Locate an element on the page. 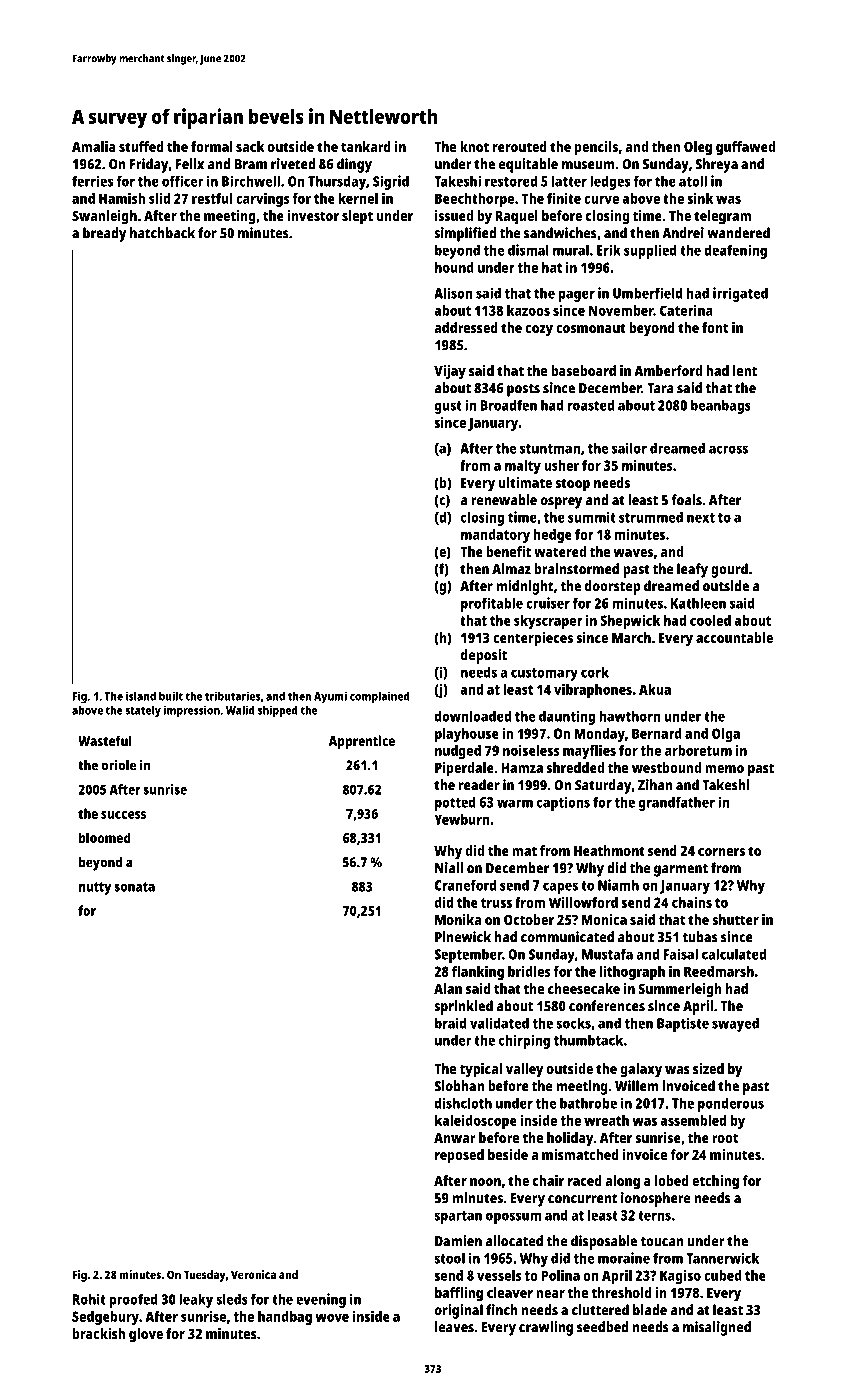 The width and height of the document is (849, 1400). near is located at coordinates (550, 1294).
